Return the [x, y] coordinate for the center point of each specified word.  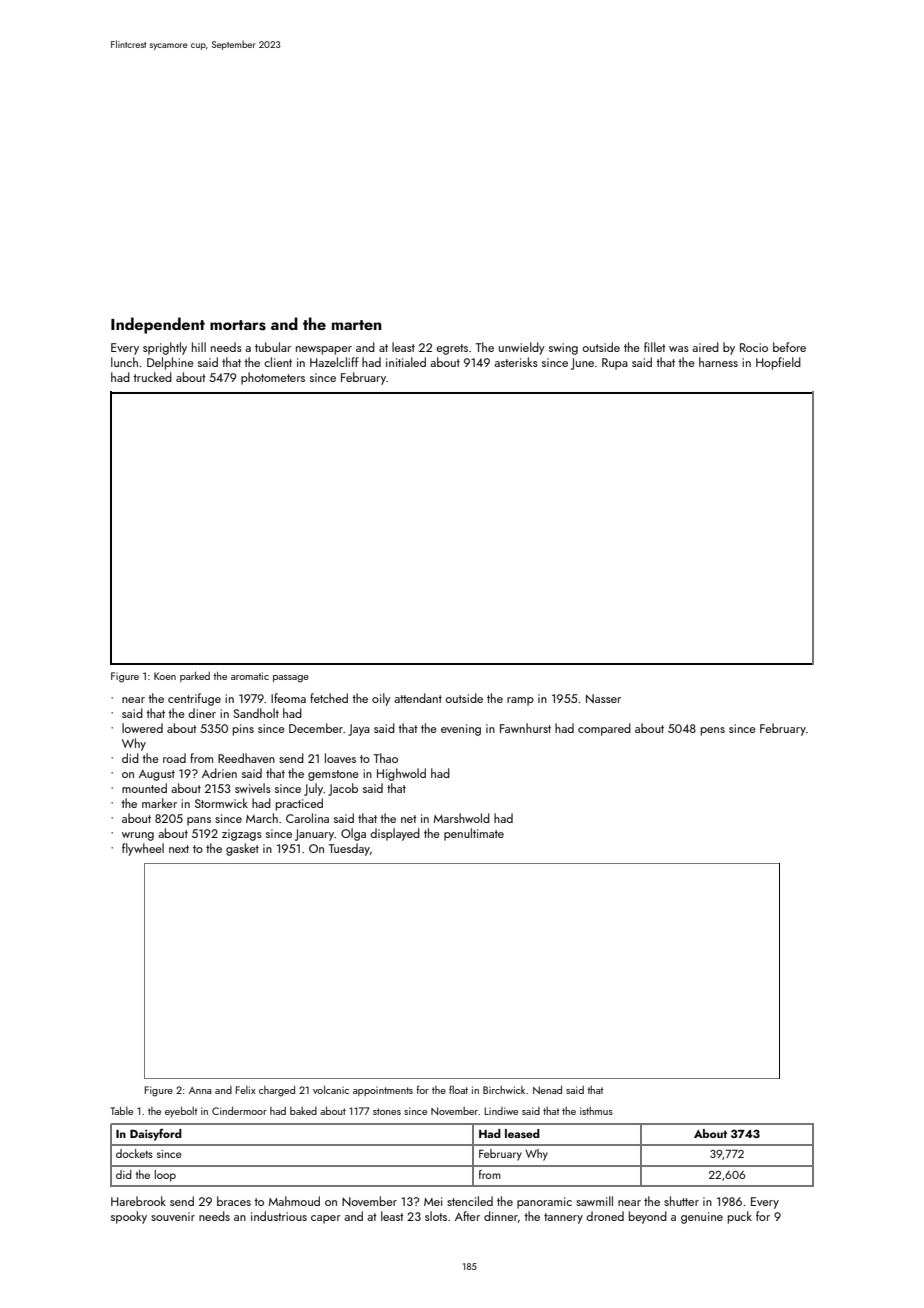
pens [713, 731]
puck [740, 1217]
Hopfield [778, 363]
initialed [406, 362]
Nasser [603, 698]
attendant [418, 698]
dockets [134, 1153]
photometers [273, 378]
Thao [386, 758]
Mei [433, 1201]
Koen [165, 676]
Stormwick [221, 803]
